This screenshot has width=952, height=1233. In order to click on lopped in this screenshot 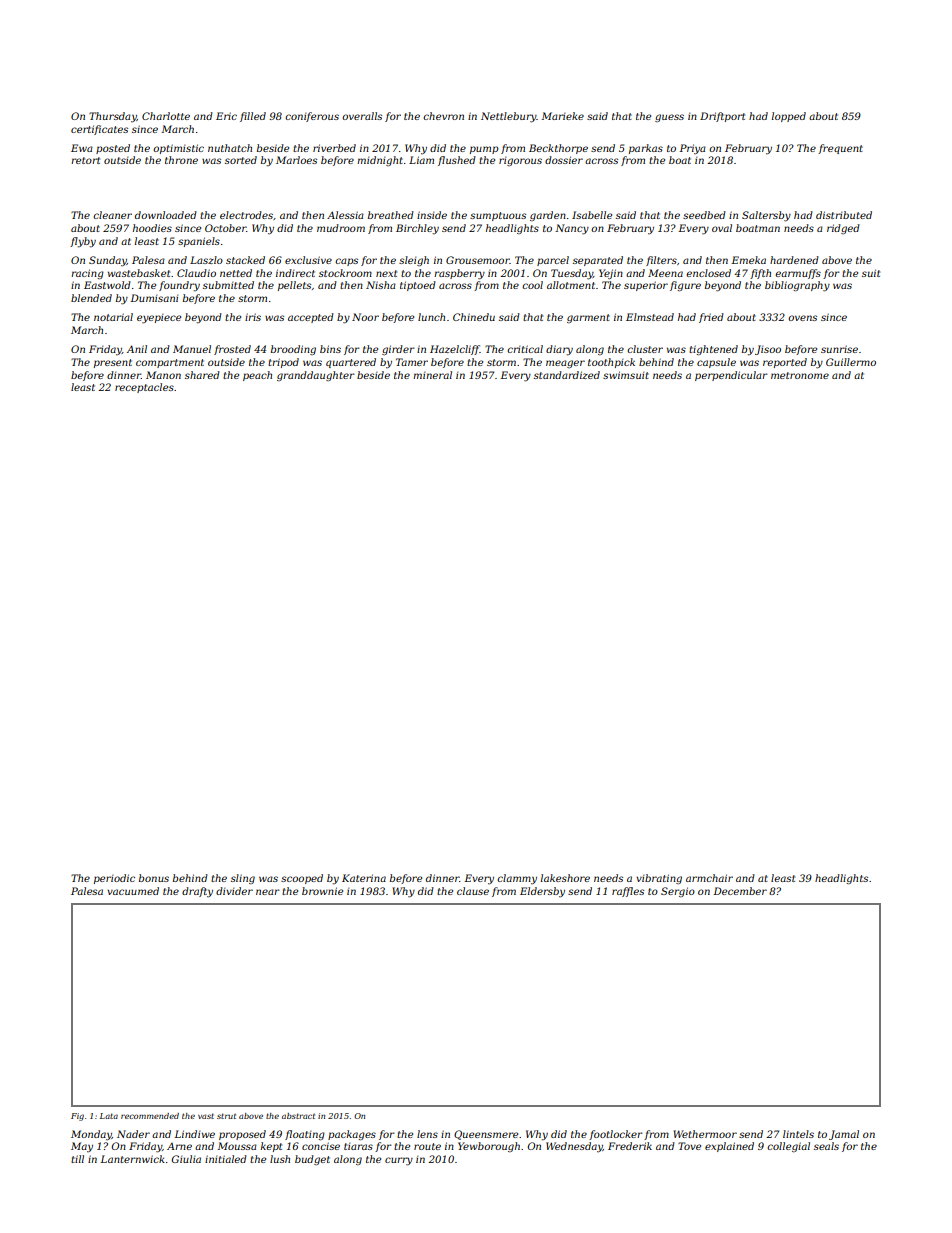, I will do `click(789, 117)`.
